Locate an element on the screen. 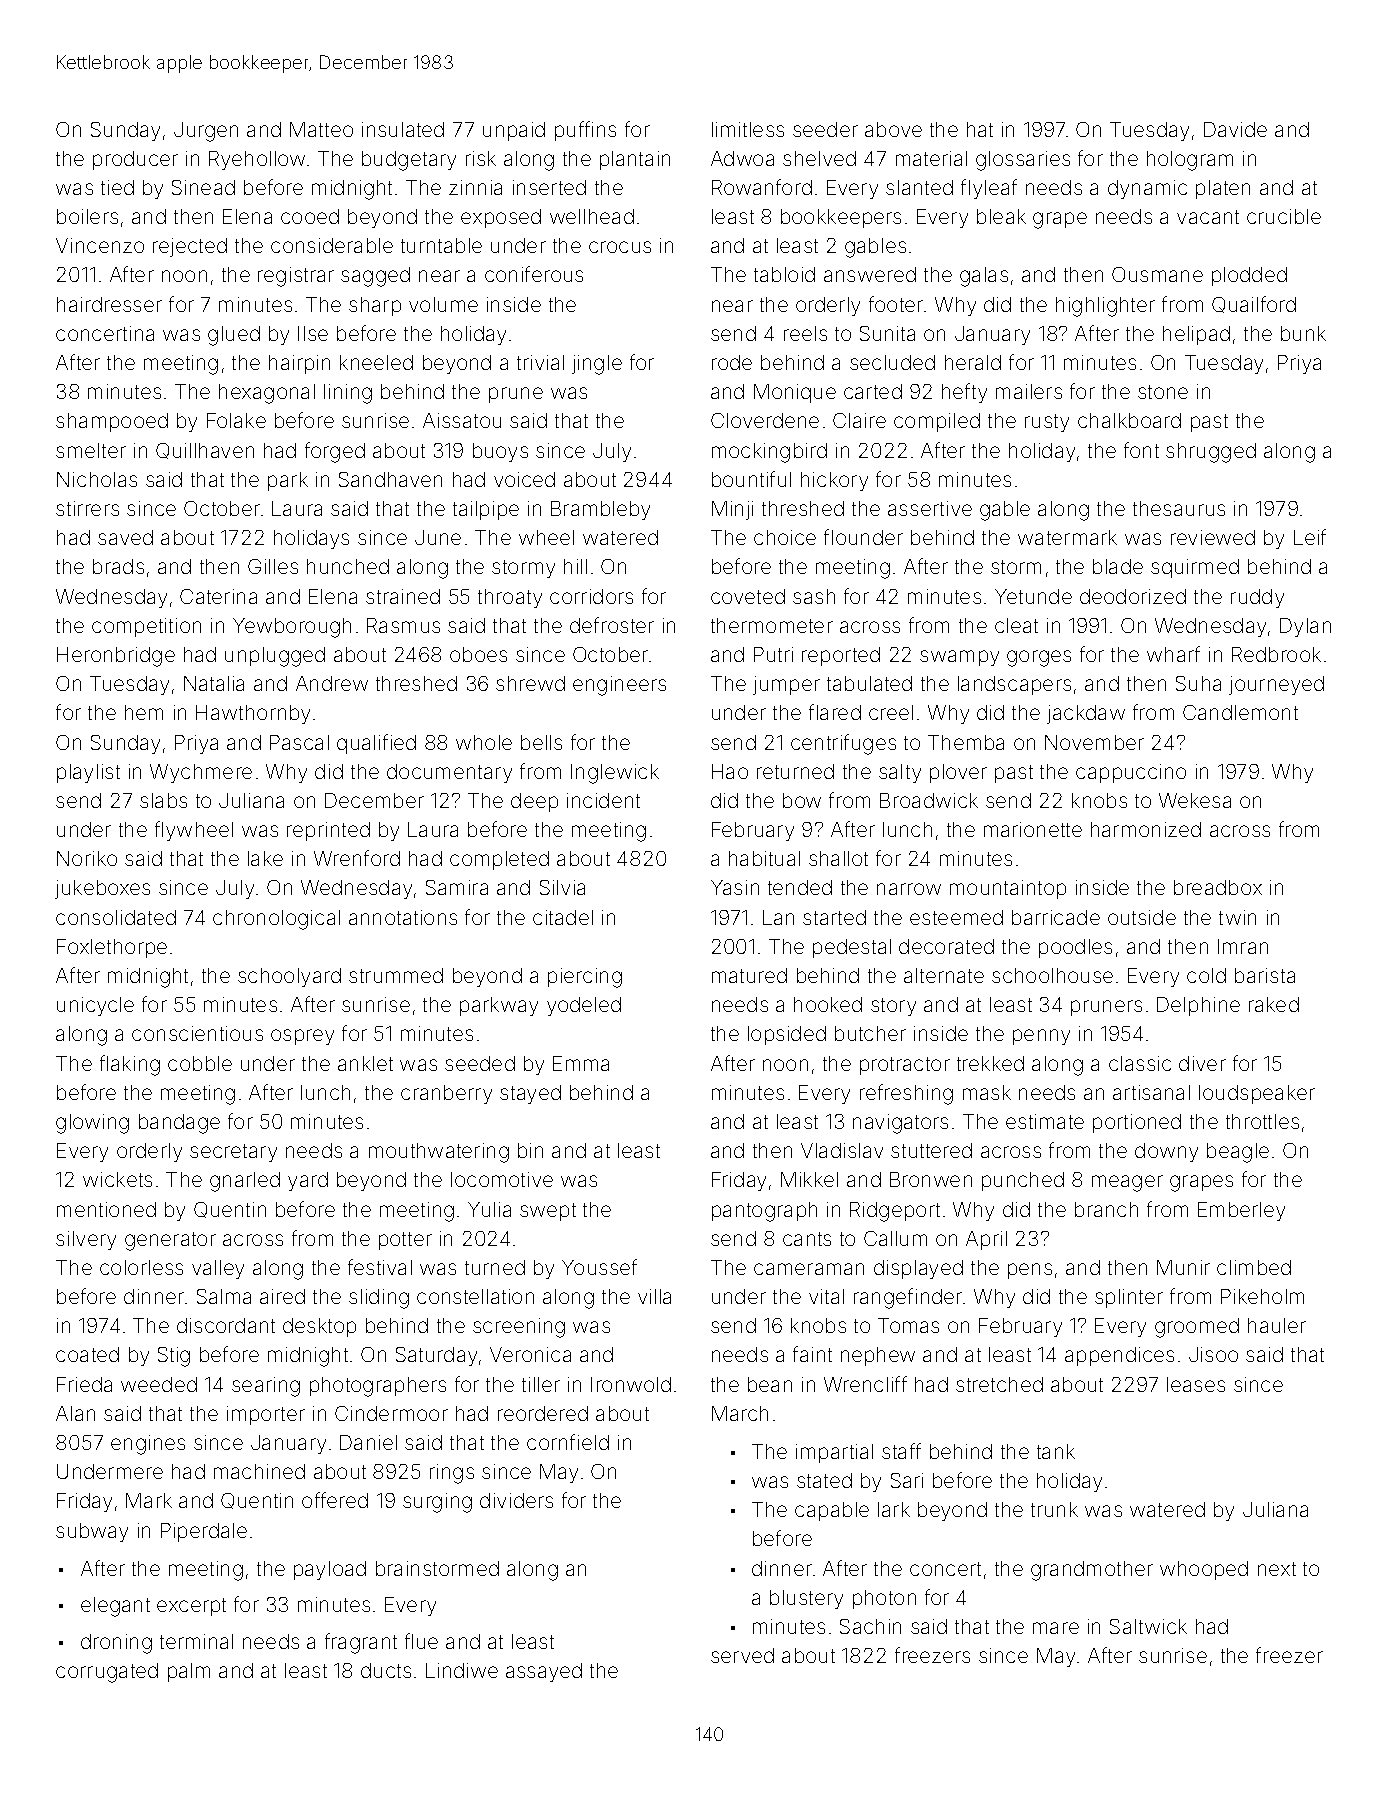  Caterina is located at coordinates (218, 596).
